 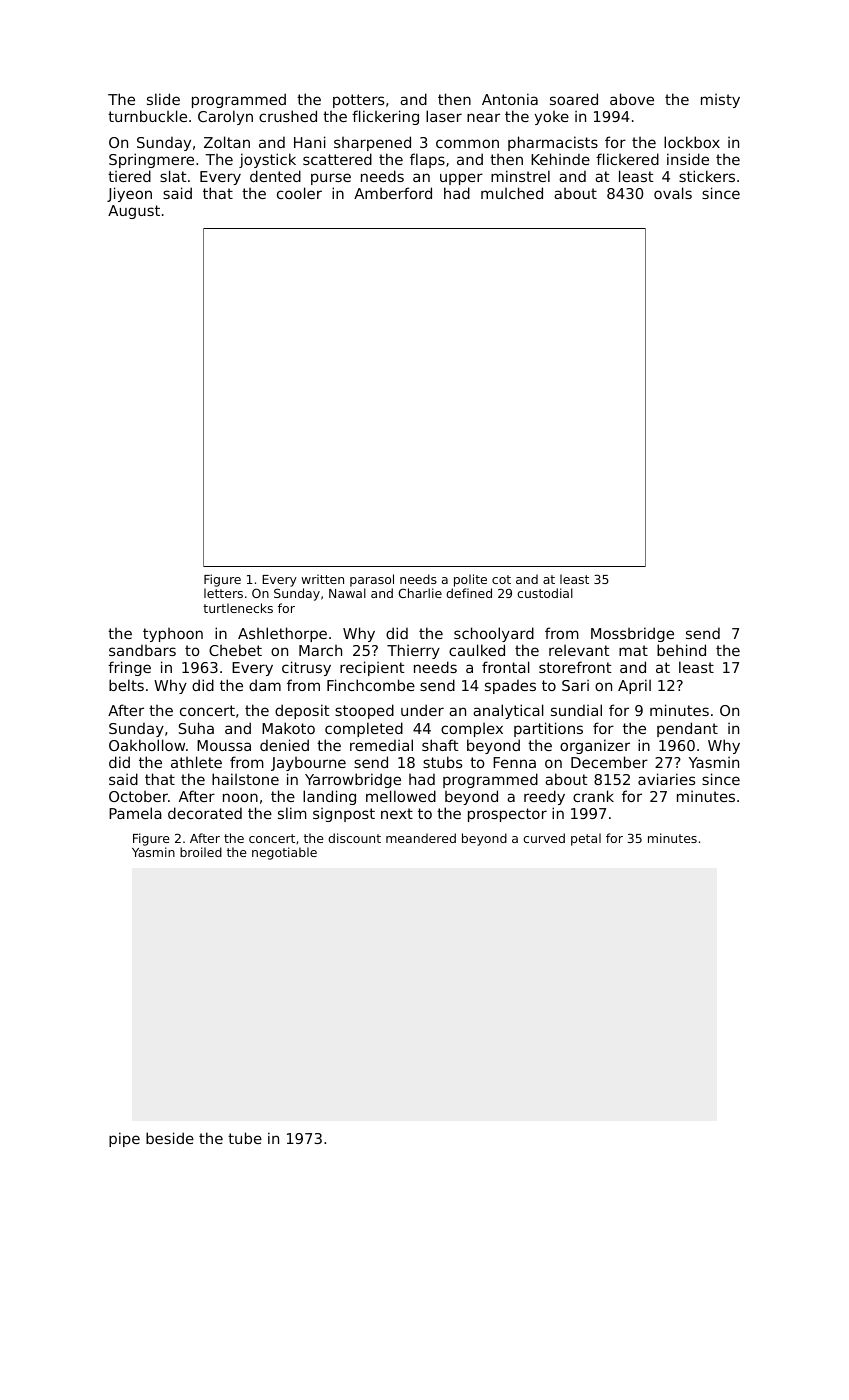 What do you see at coordinates (134, 212) in the document?
I see `August` at bounding box center [134, 212].
